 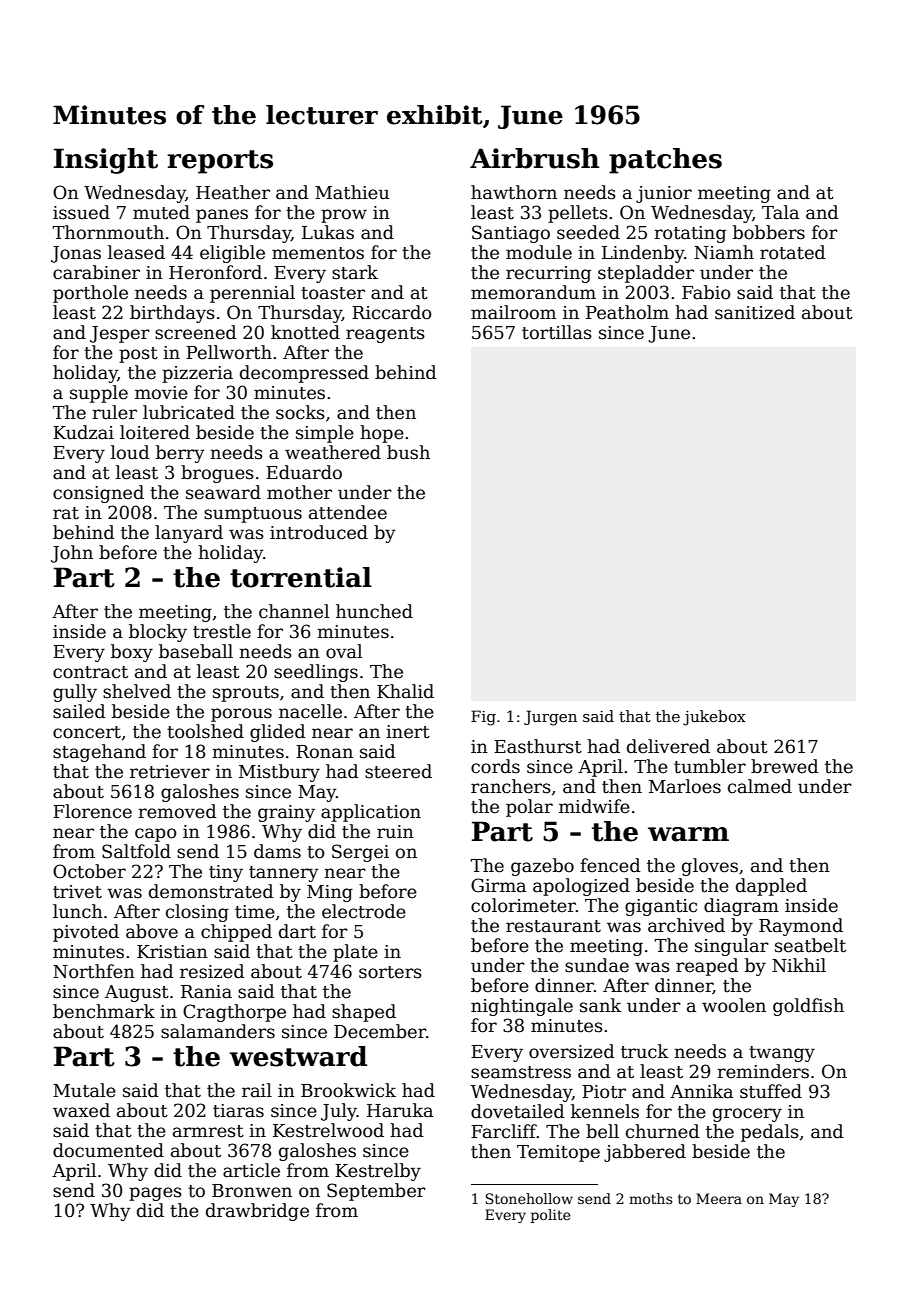 What do you see at coordinates (710, 867) in the screenshot?
I see `gloves` at bounding box center [710, 867].
